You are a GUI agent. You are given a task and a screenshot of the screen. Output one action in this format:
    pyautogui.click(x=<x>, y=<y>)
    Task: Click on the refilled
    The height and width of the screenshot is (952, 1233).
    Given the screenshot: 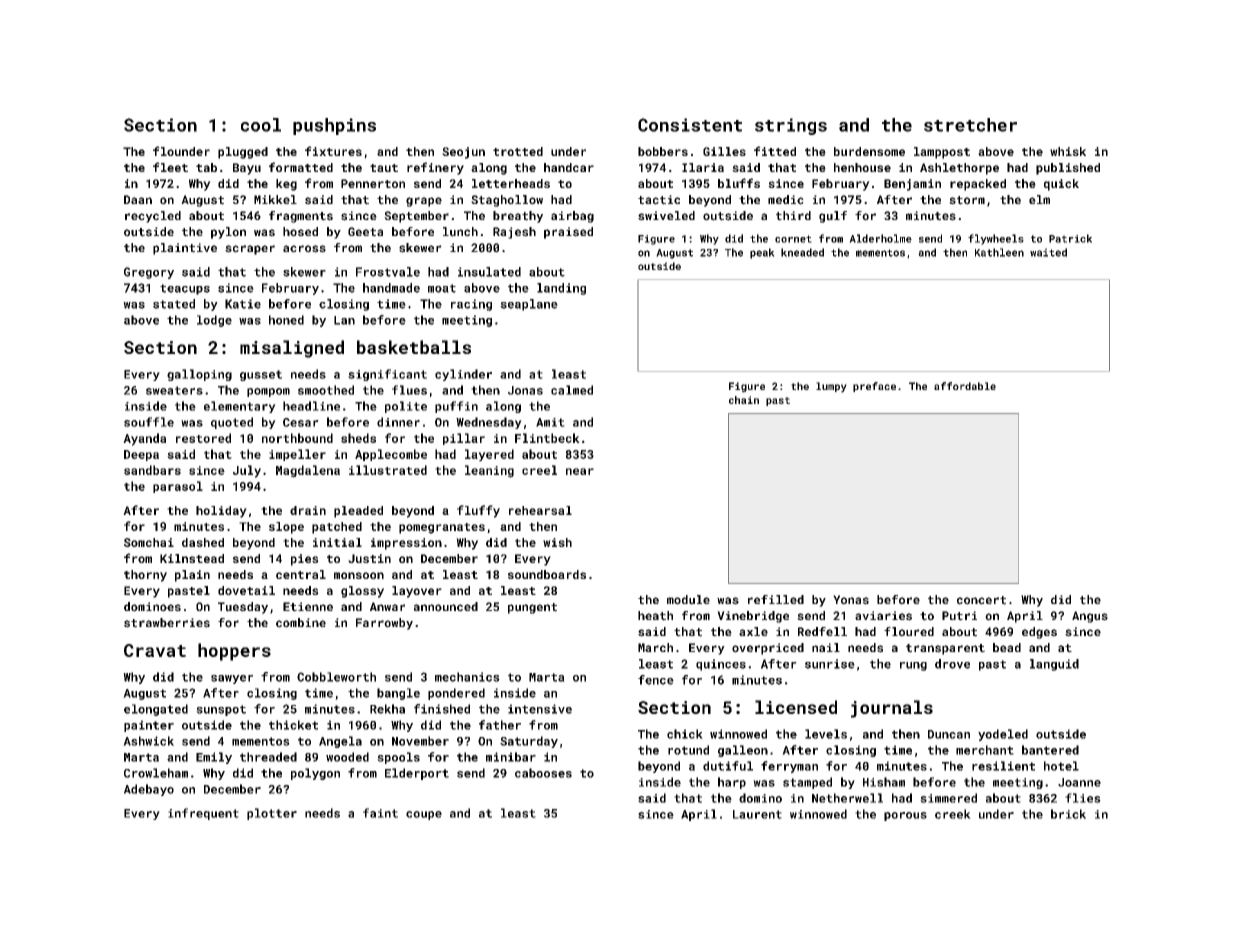 What is the action you would take?
    pyautogui.click(x=776, y=599)
